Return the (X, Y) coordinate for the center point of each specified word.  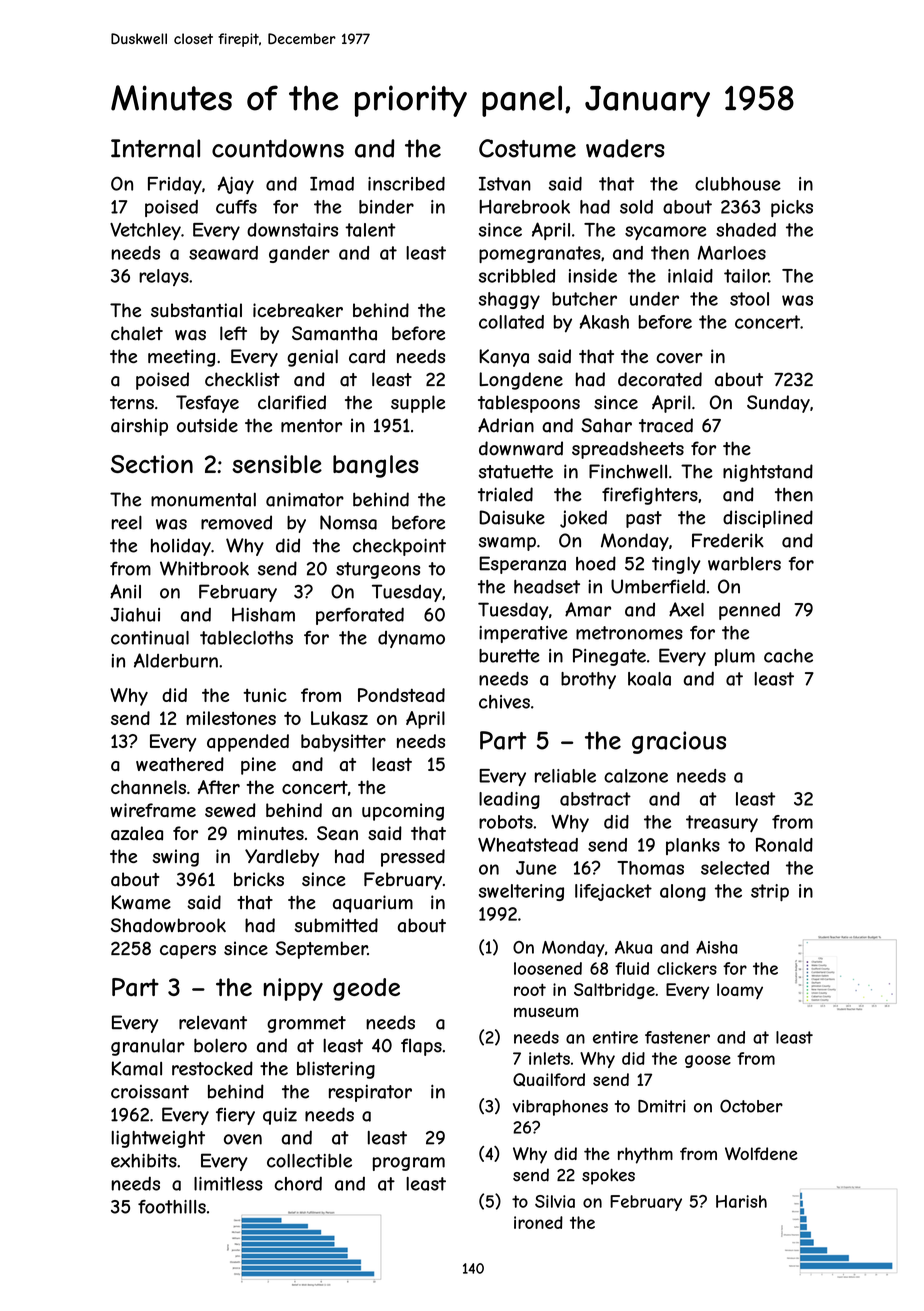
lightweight (158, 1139)
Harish (741, 1201)
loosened (548, 968)
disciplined (768, 519)
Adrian (506, 425)
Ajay (235, 185)
